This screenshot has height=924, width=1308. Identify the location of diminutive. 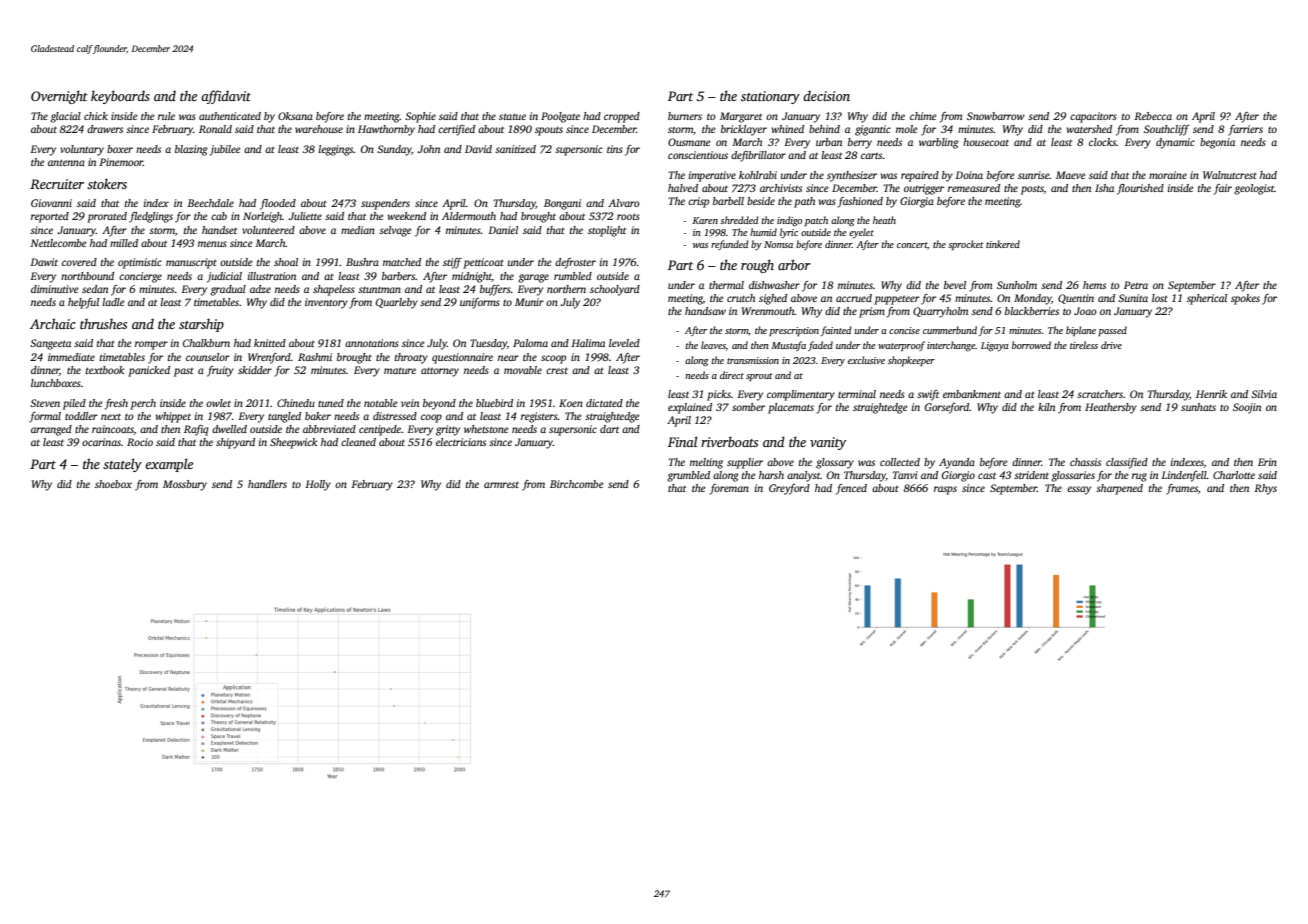
(55, 289).
